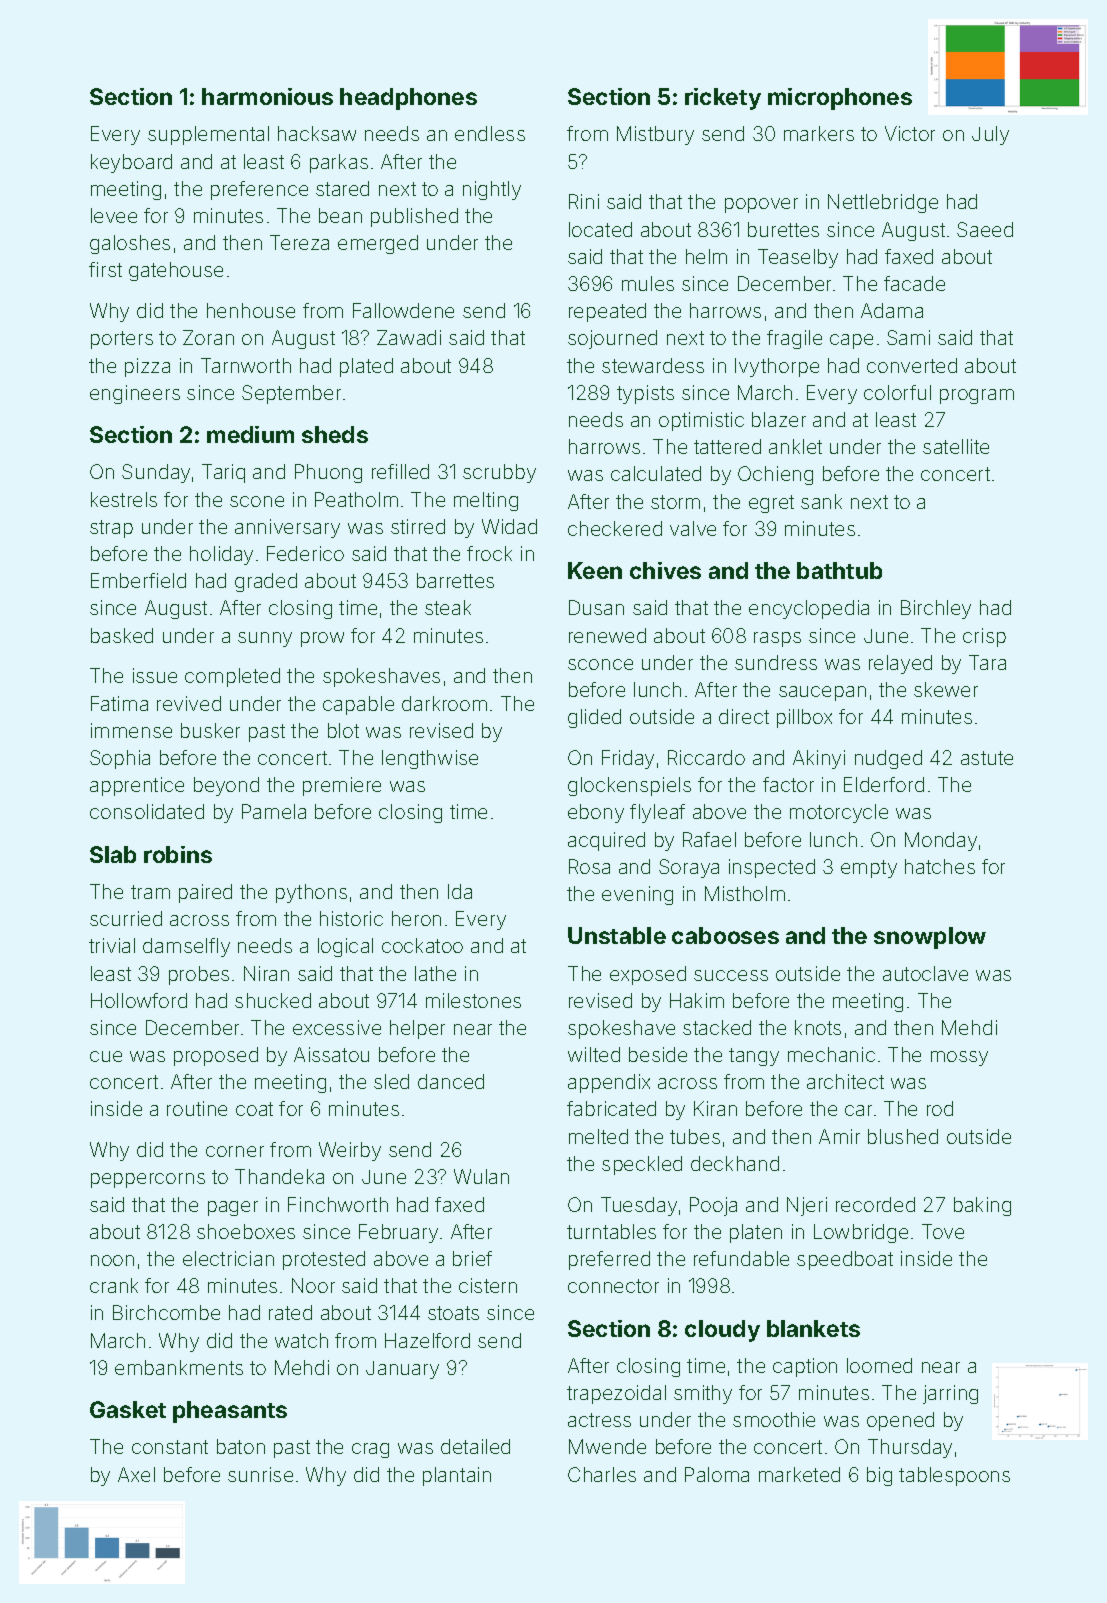  Describe the element at coordinates (883, 203) in the page. I see `Nettlebridge` at that location.
